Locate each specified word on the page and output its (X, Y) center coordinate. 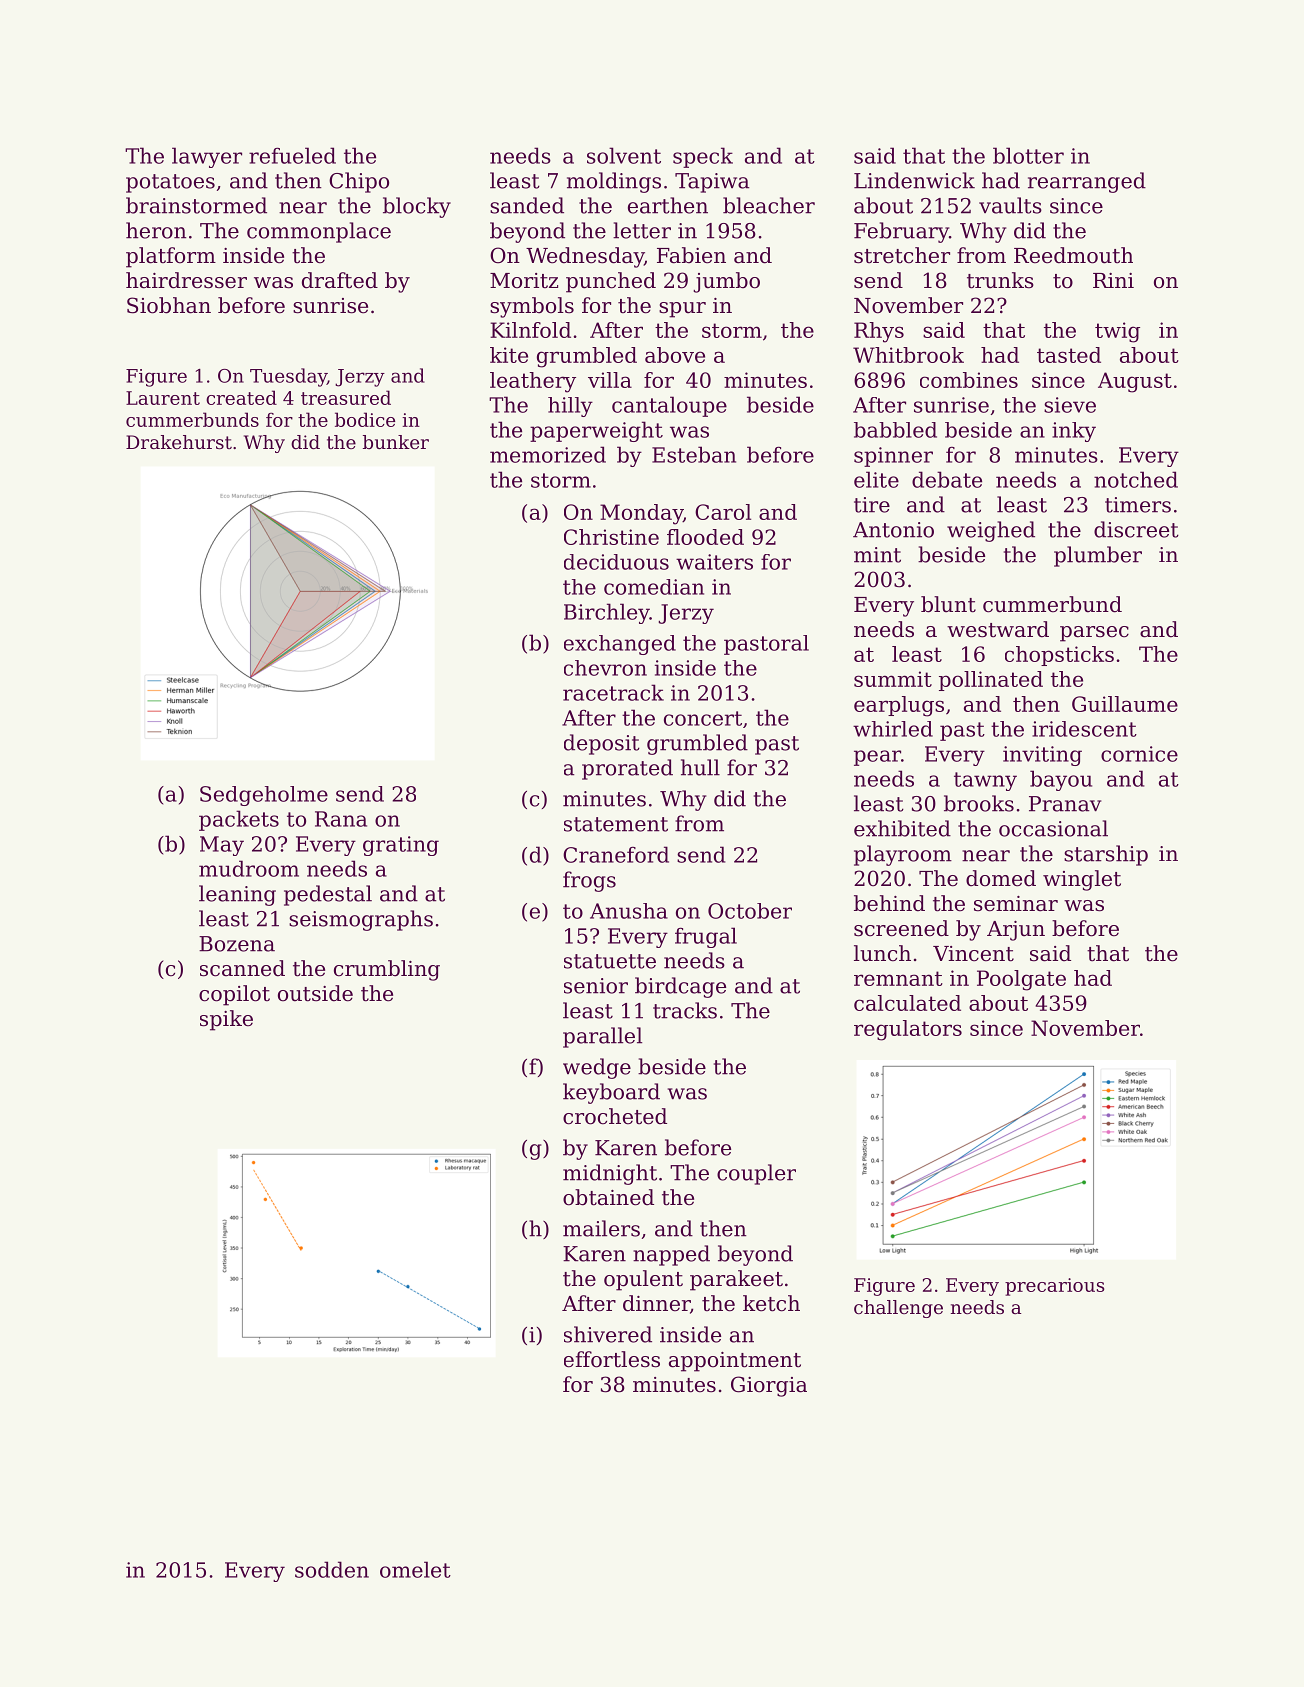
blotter (1028, 155)
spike (226, 1020)
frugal (706, 937)
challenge (898, 1309)
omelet (415, 1569)
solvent (624, 155)
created (241, 397)
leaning (237, 895)
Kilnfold (530, 330)
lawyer (207, 157)
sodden (332, 1569)
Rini (1113, 280)
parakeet (736, 1280)
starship (1106, 855)
